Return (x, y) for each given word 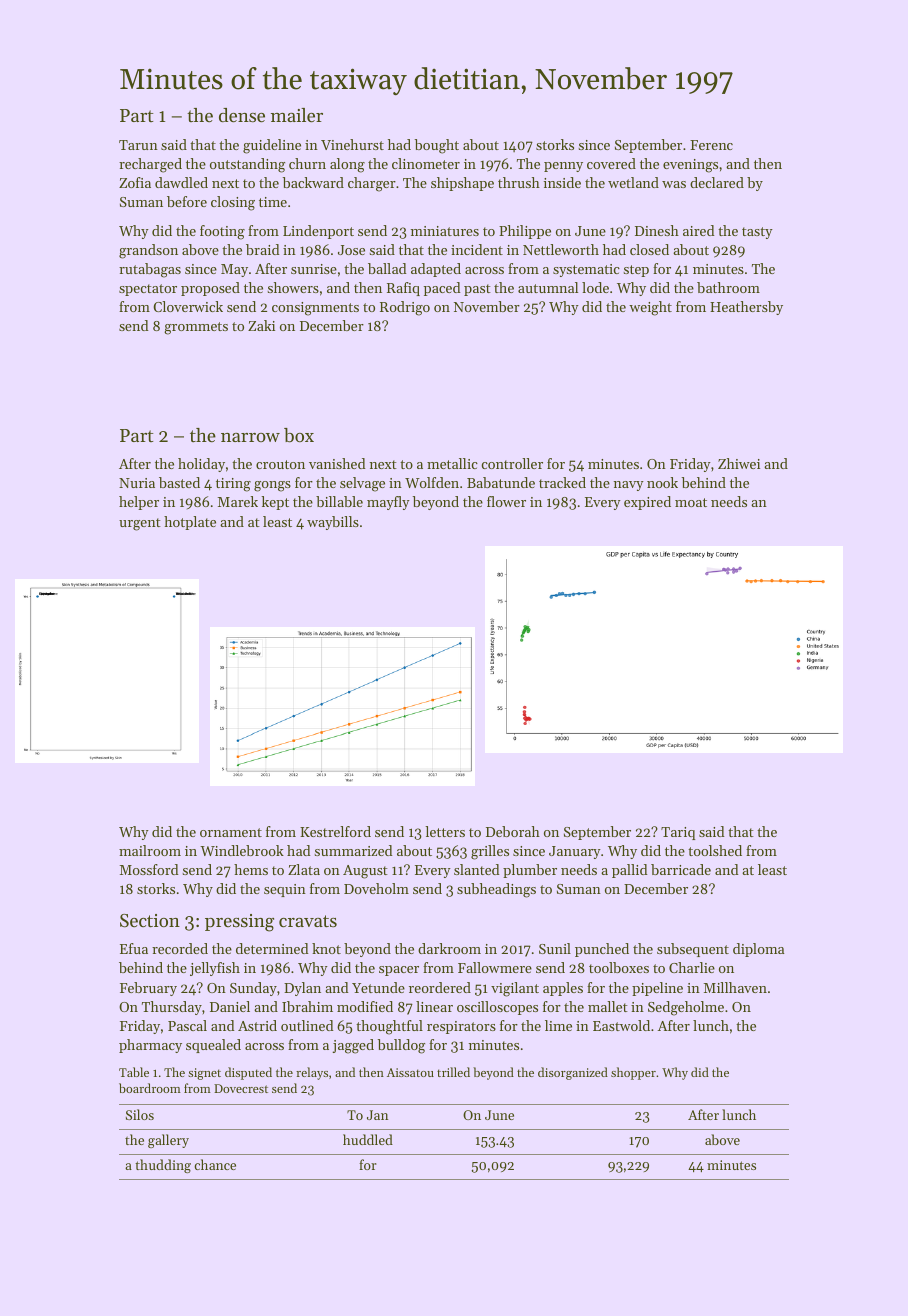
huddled (368, 1139)
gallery (168, 1141)
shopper (633, 1073)
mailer (297, 115)
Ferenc (711, 145)
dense (242, 115)
